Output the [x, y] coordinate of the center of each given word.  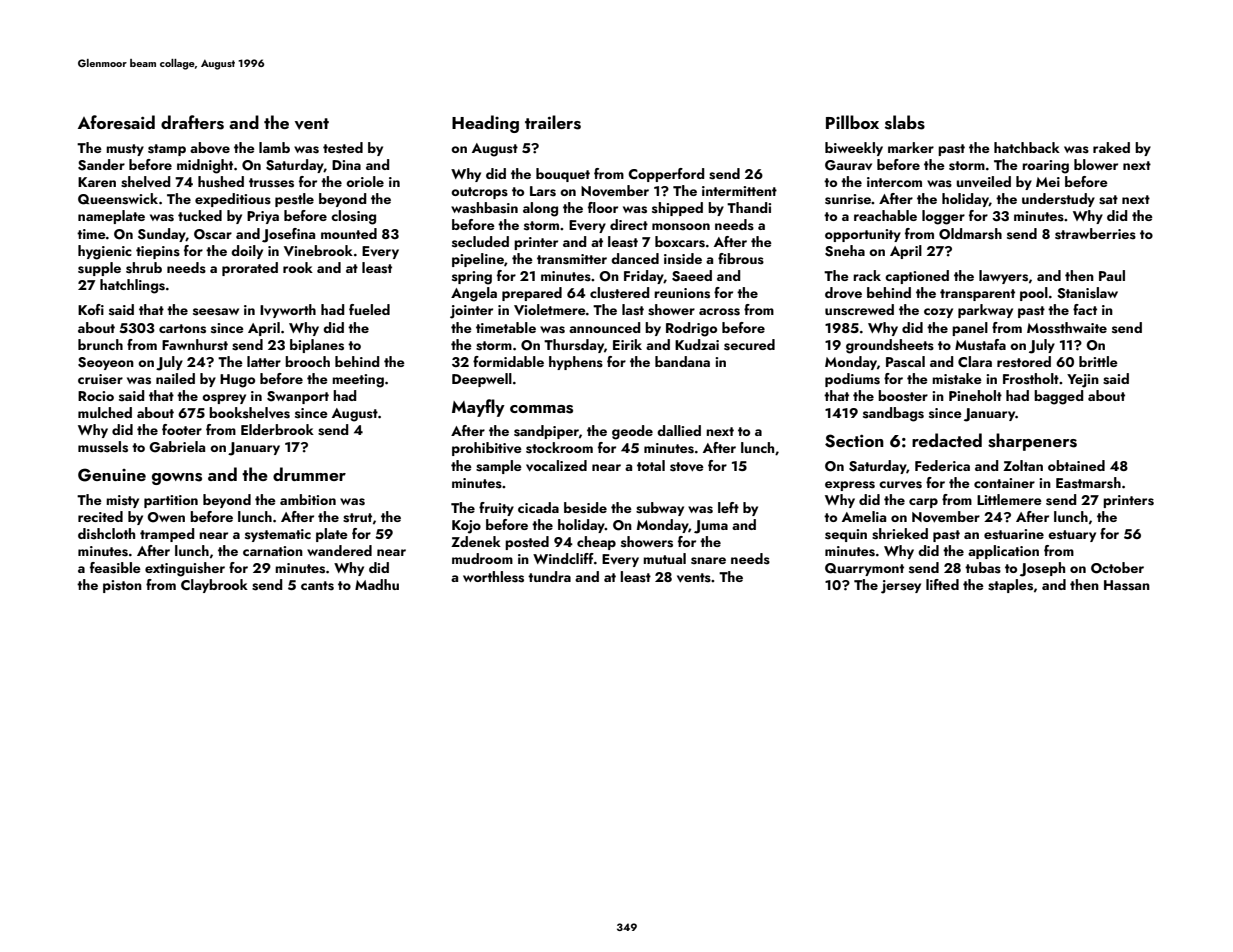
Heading [485, 124]
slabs [905, 122]
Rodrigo [691, 329]
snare [708, 561]
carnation [273, 551]
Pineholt [975, 395]
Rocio [96, 396]
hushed [221, 182]
